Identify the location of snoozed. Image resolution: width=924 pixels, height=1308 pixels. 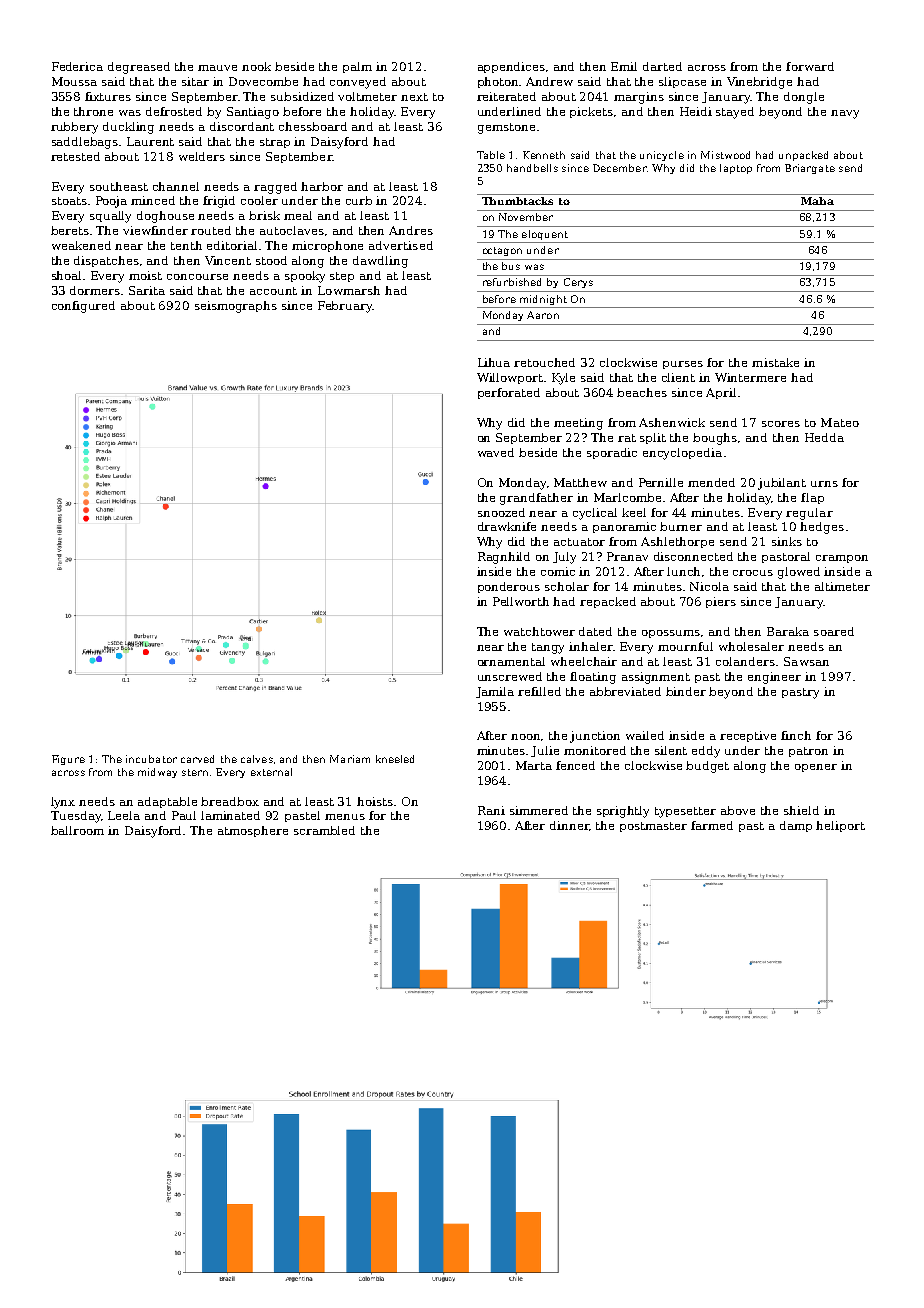
(501, 512).
